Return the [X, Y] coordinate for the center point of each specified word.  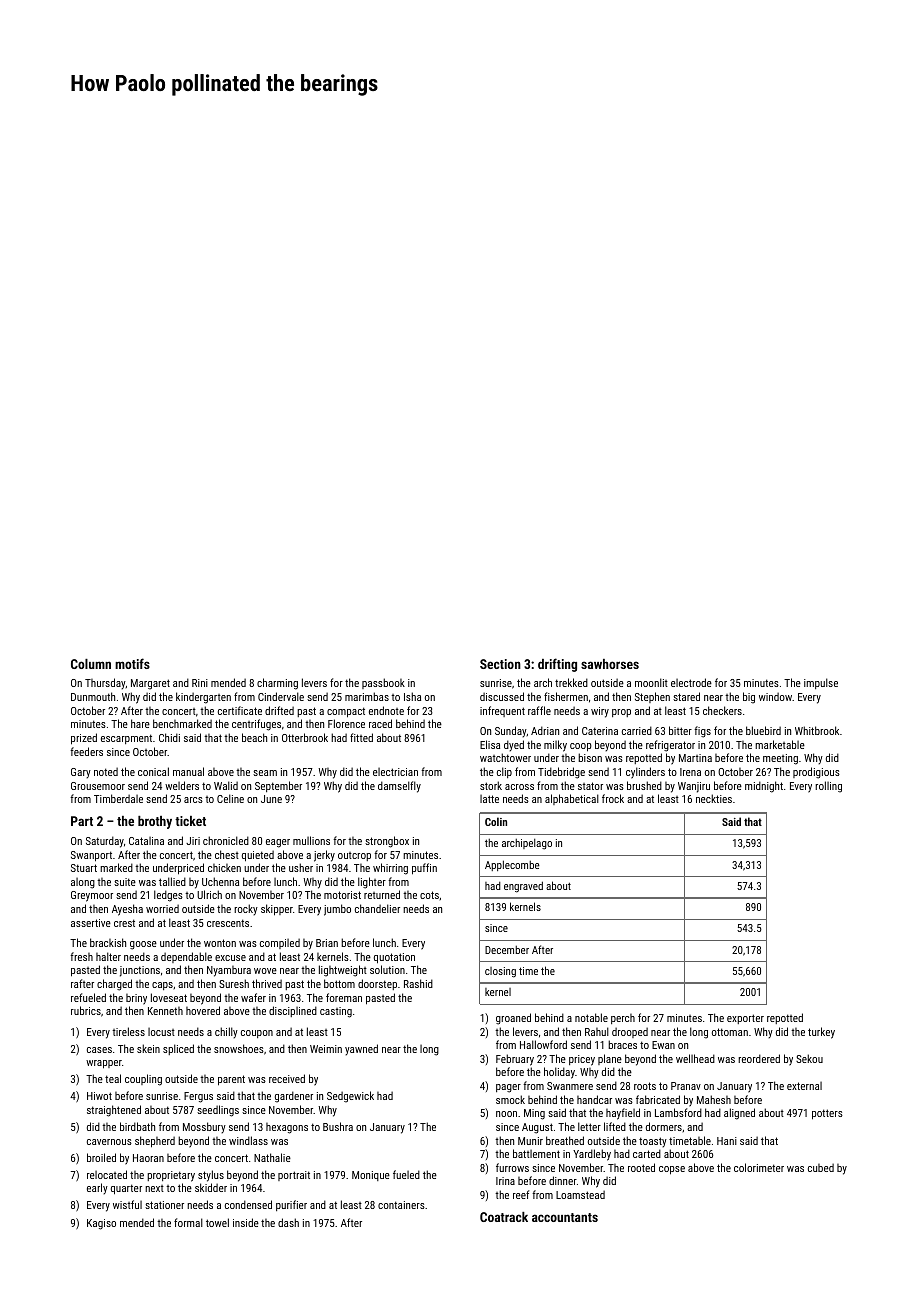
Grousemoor [98, 786]
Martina [695, 758]
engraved [523, 887]
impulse [821, 683]
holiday [559, 1073]
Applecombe [512, 865]
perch [623, 1019]
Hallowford [543, 1044]
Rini [200, 683]
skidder [211, 1187]
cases [99, 1050]
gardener [294, 1097]
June [271, 799]
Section [500, 664]
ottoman [730, 1032]
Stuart [84, 868]
